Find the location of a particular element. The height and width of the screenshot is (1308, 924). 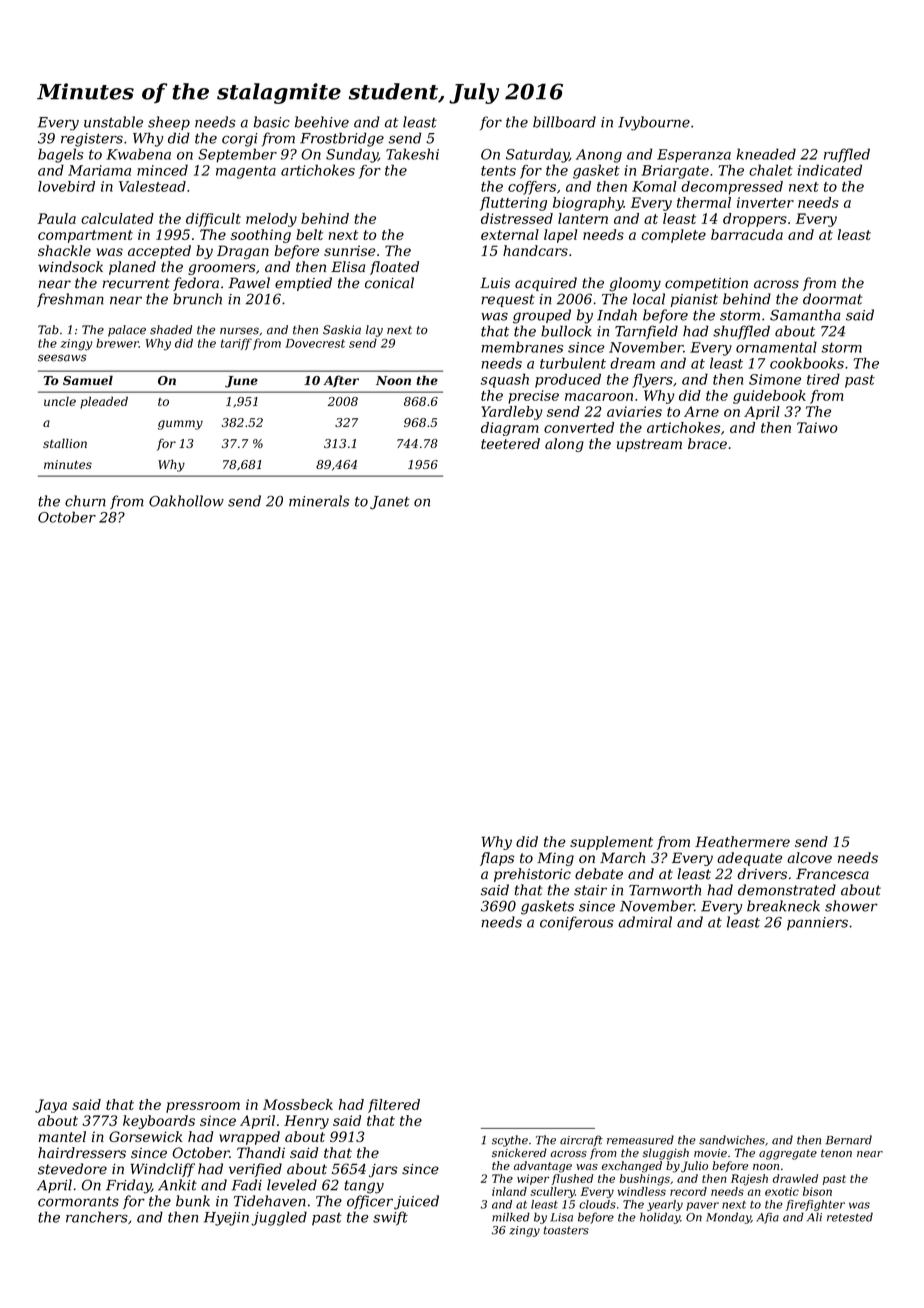

bagels is located at coordinates (61, 155).
